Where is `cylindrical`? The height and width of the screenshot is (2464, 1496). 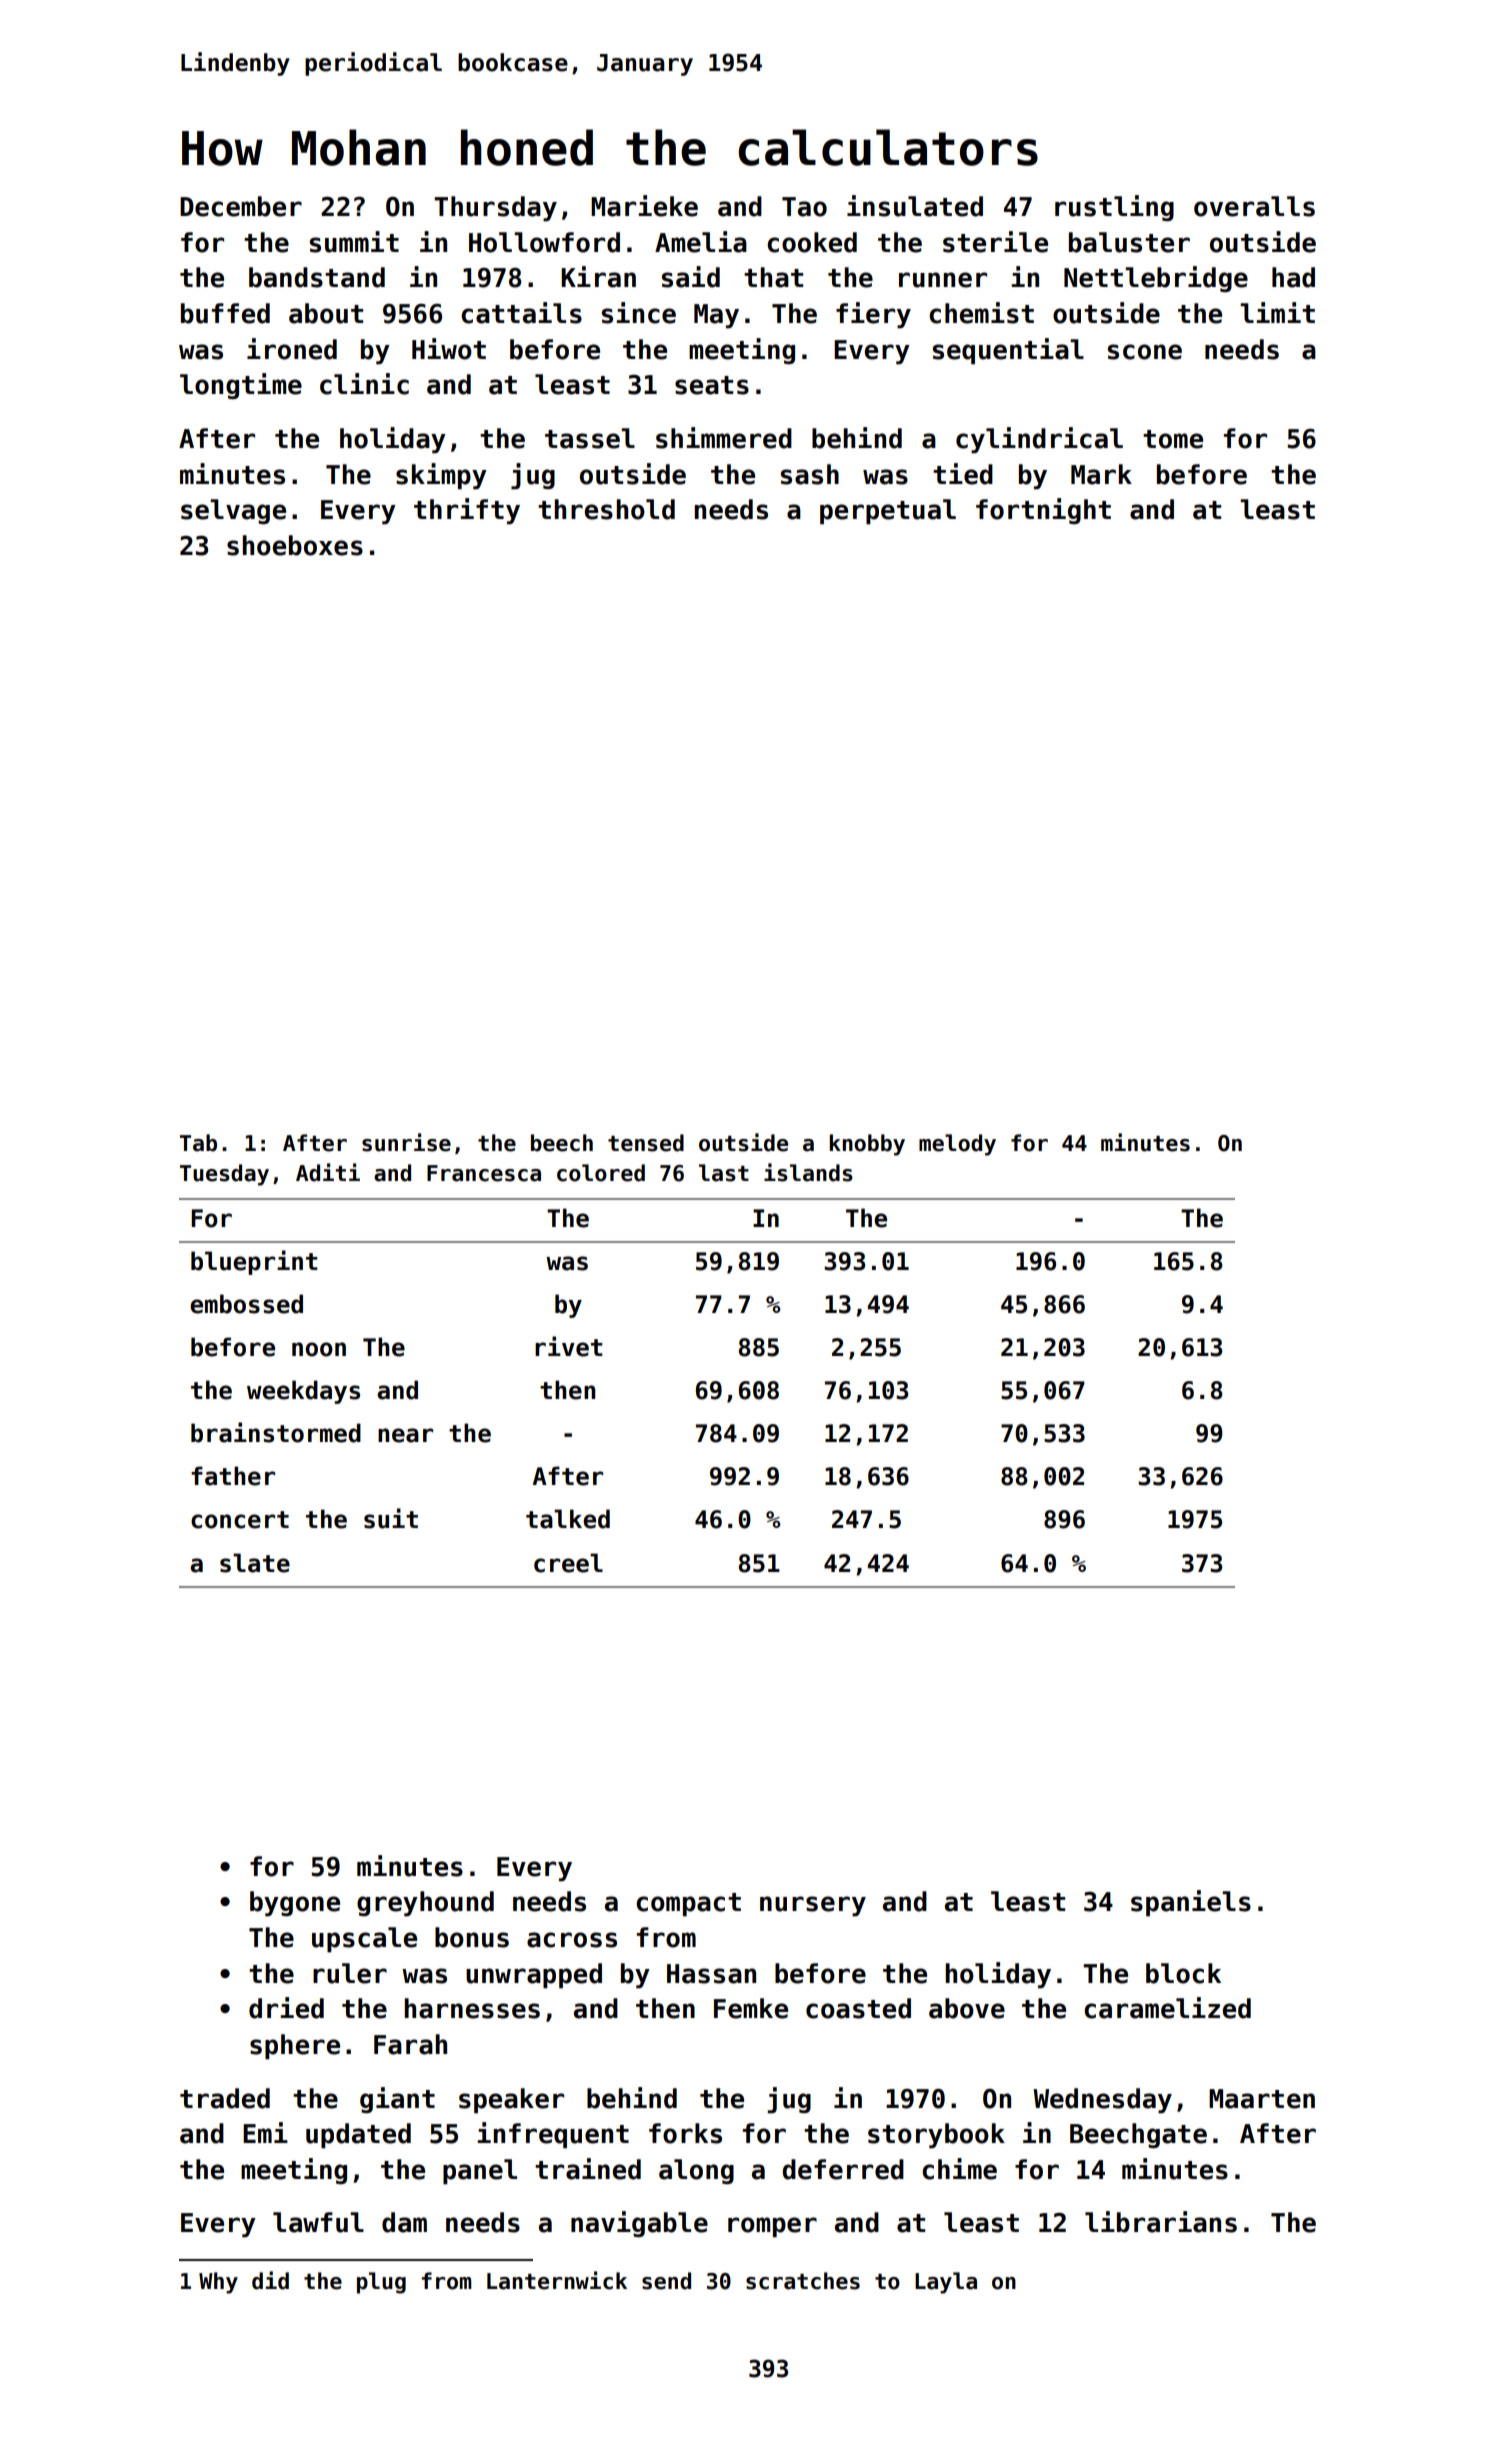 cylindrical is located at coordinates (1039, 440).
